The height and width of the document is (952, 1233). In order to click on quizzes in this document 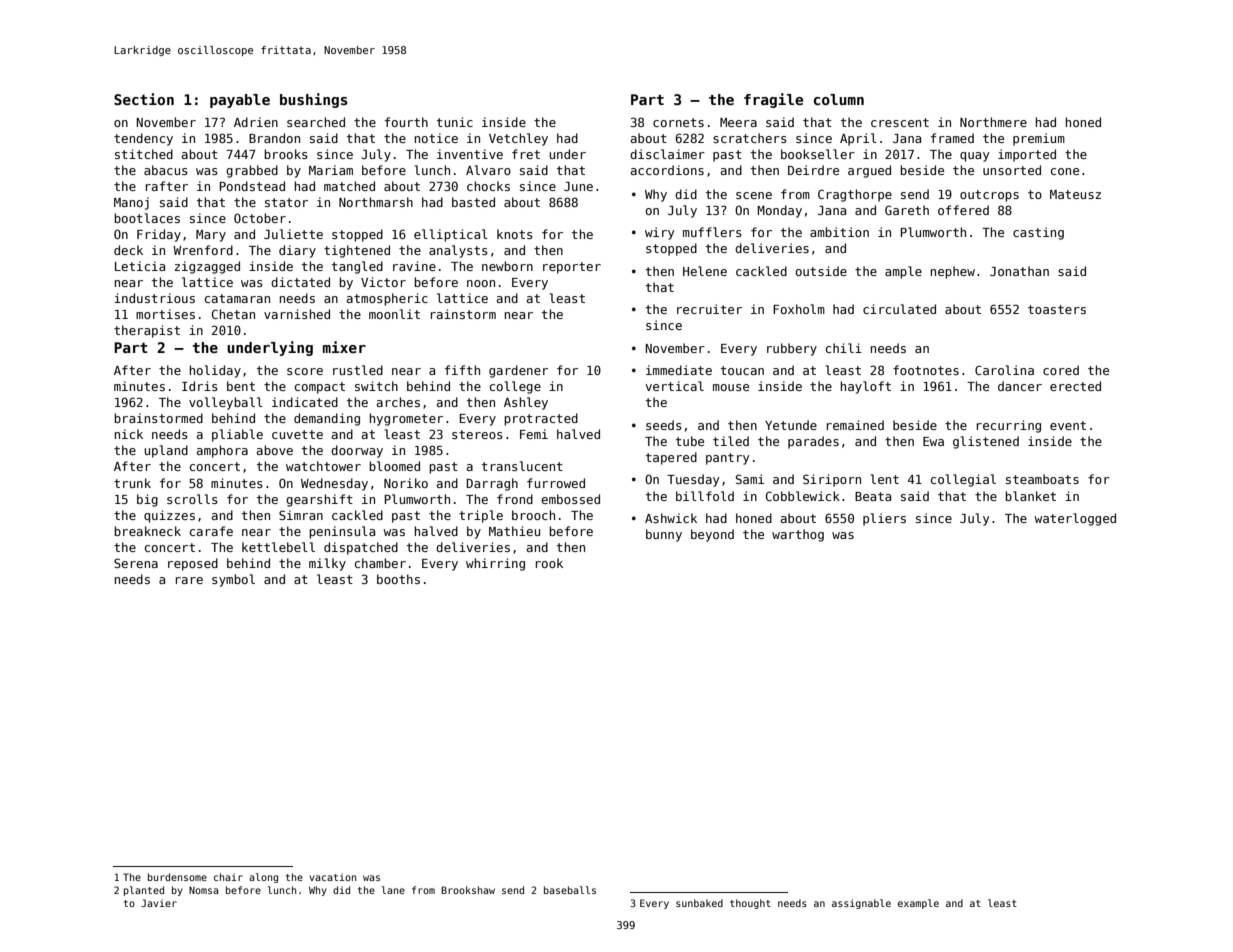, I will do `click(169, 516)`.
